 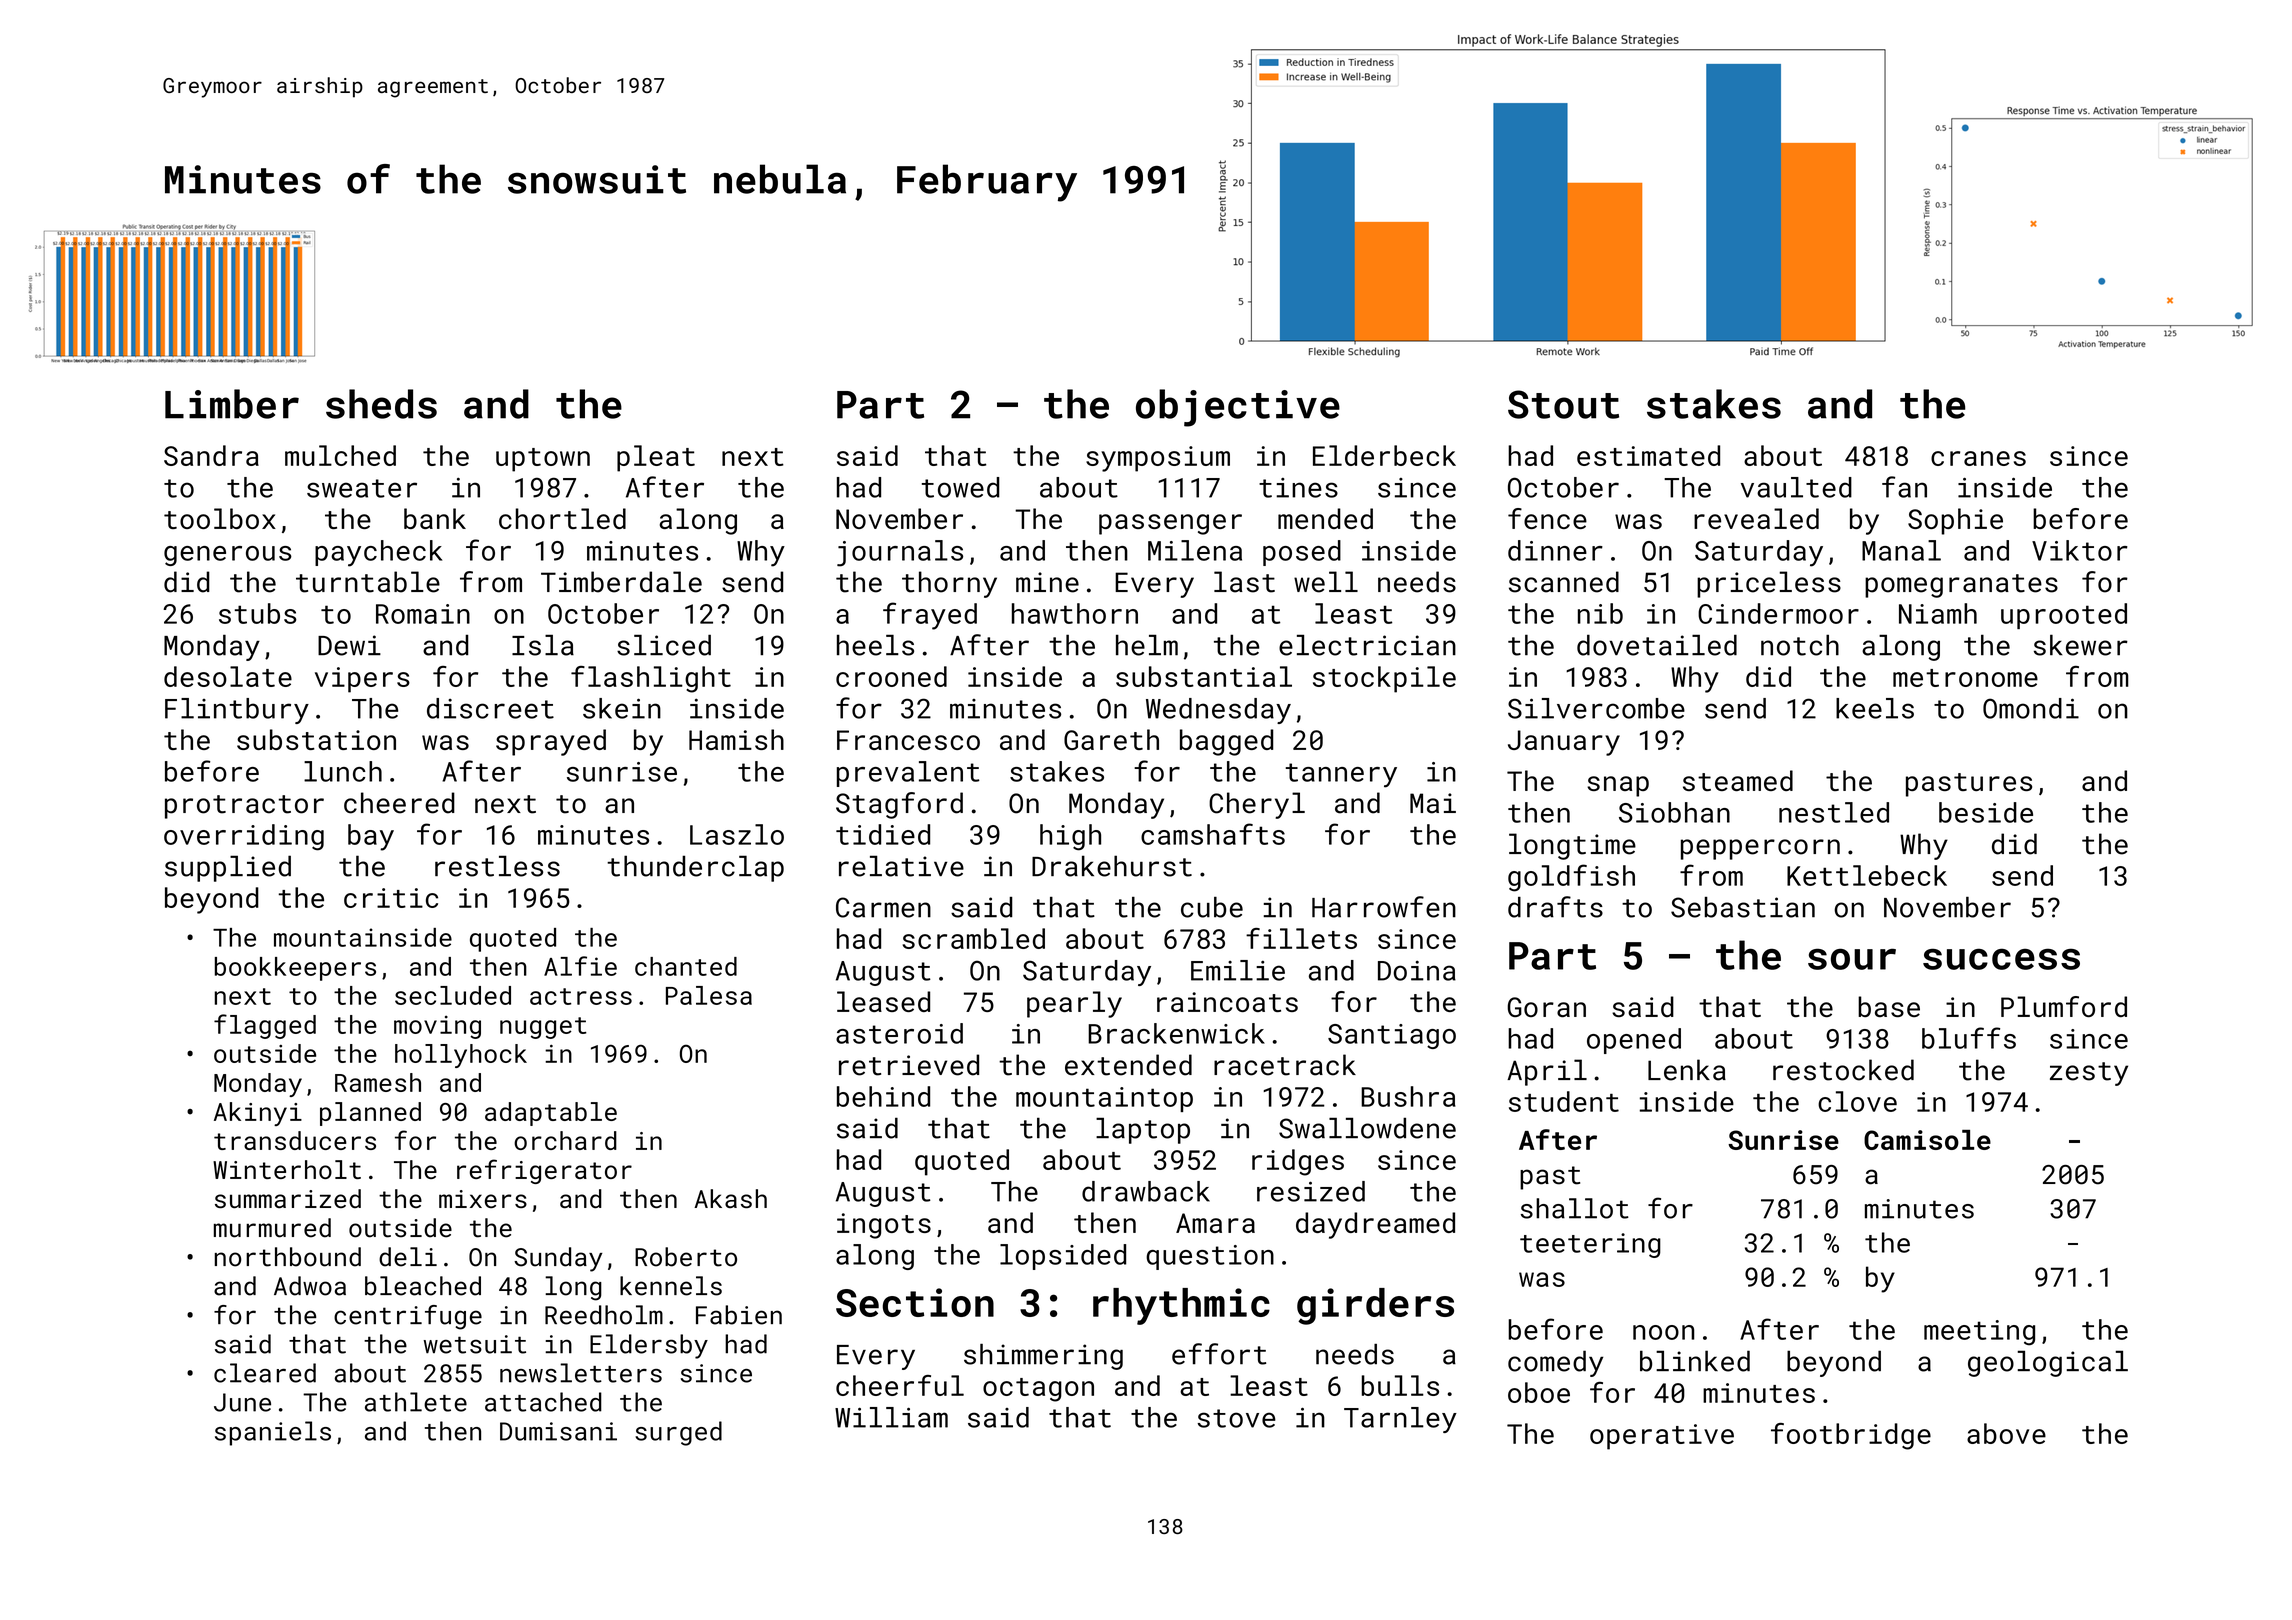 I want to click on journals, so click(x=900, y=553).
